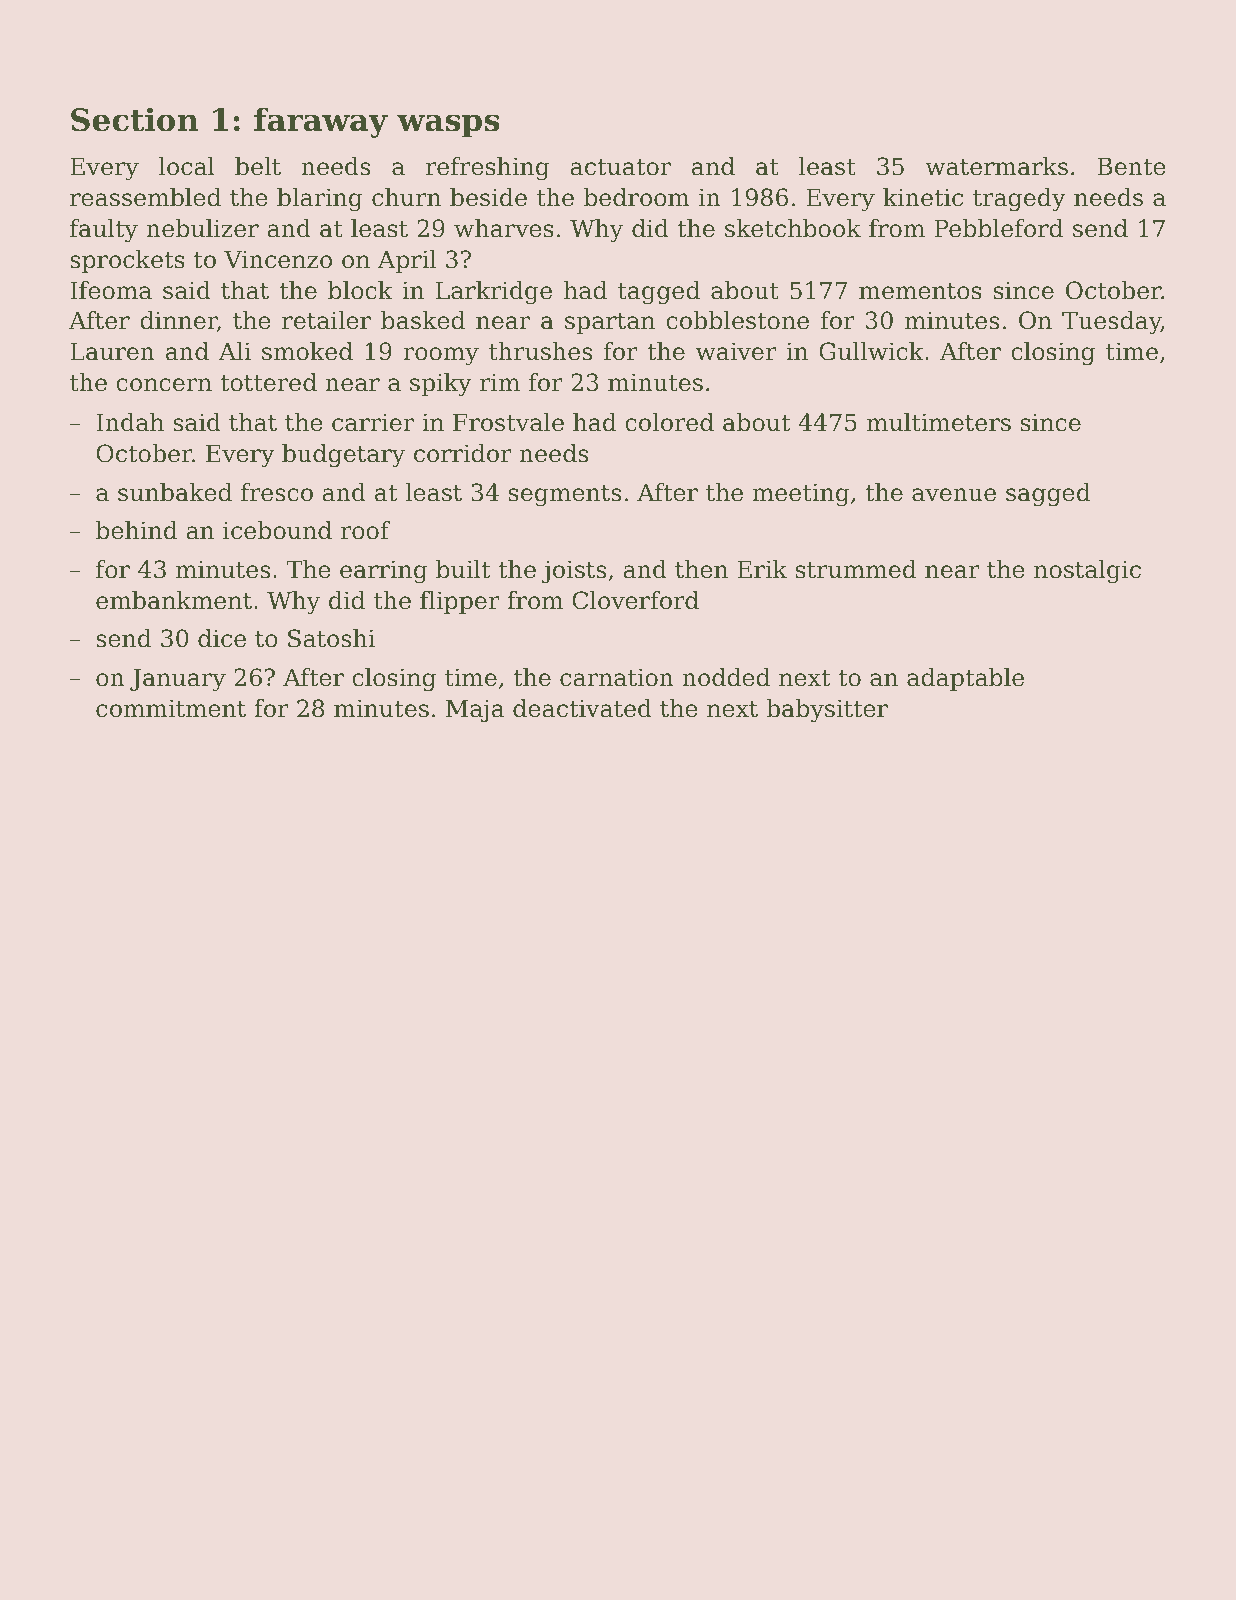 This screenshot has height=1600, width=1236. What do you see at coordinates (1111, 322) in the screenshot?
I see `Tuesday` at bounding box center [1111, 322].
